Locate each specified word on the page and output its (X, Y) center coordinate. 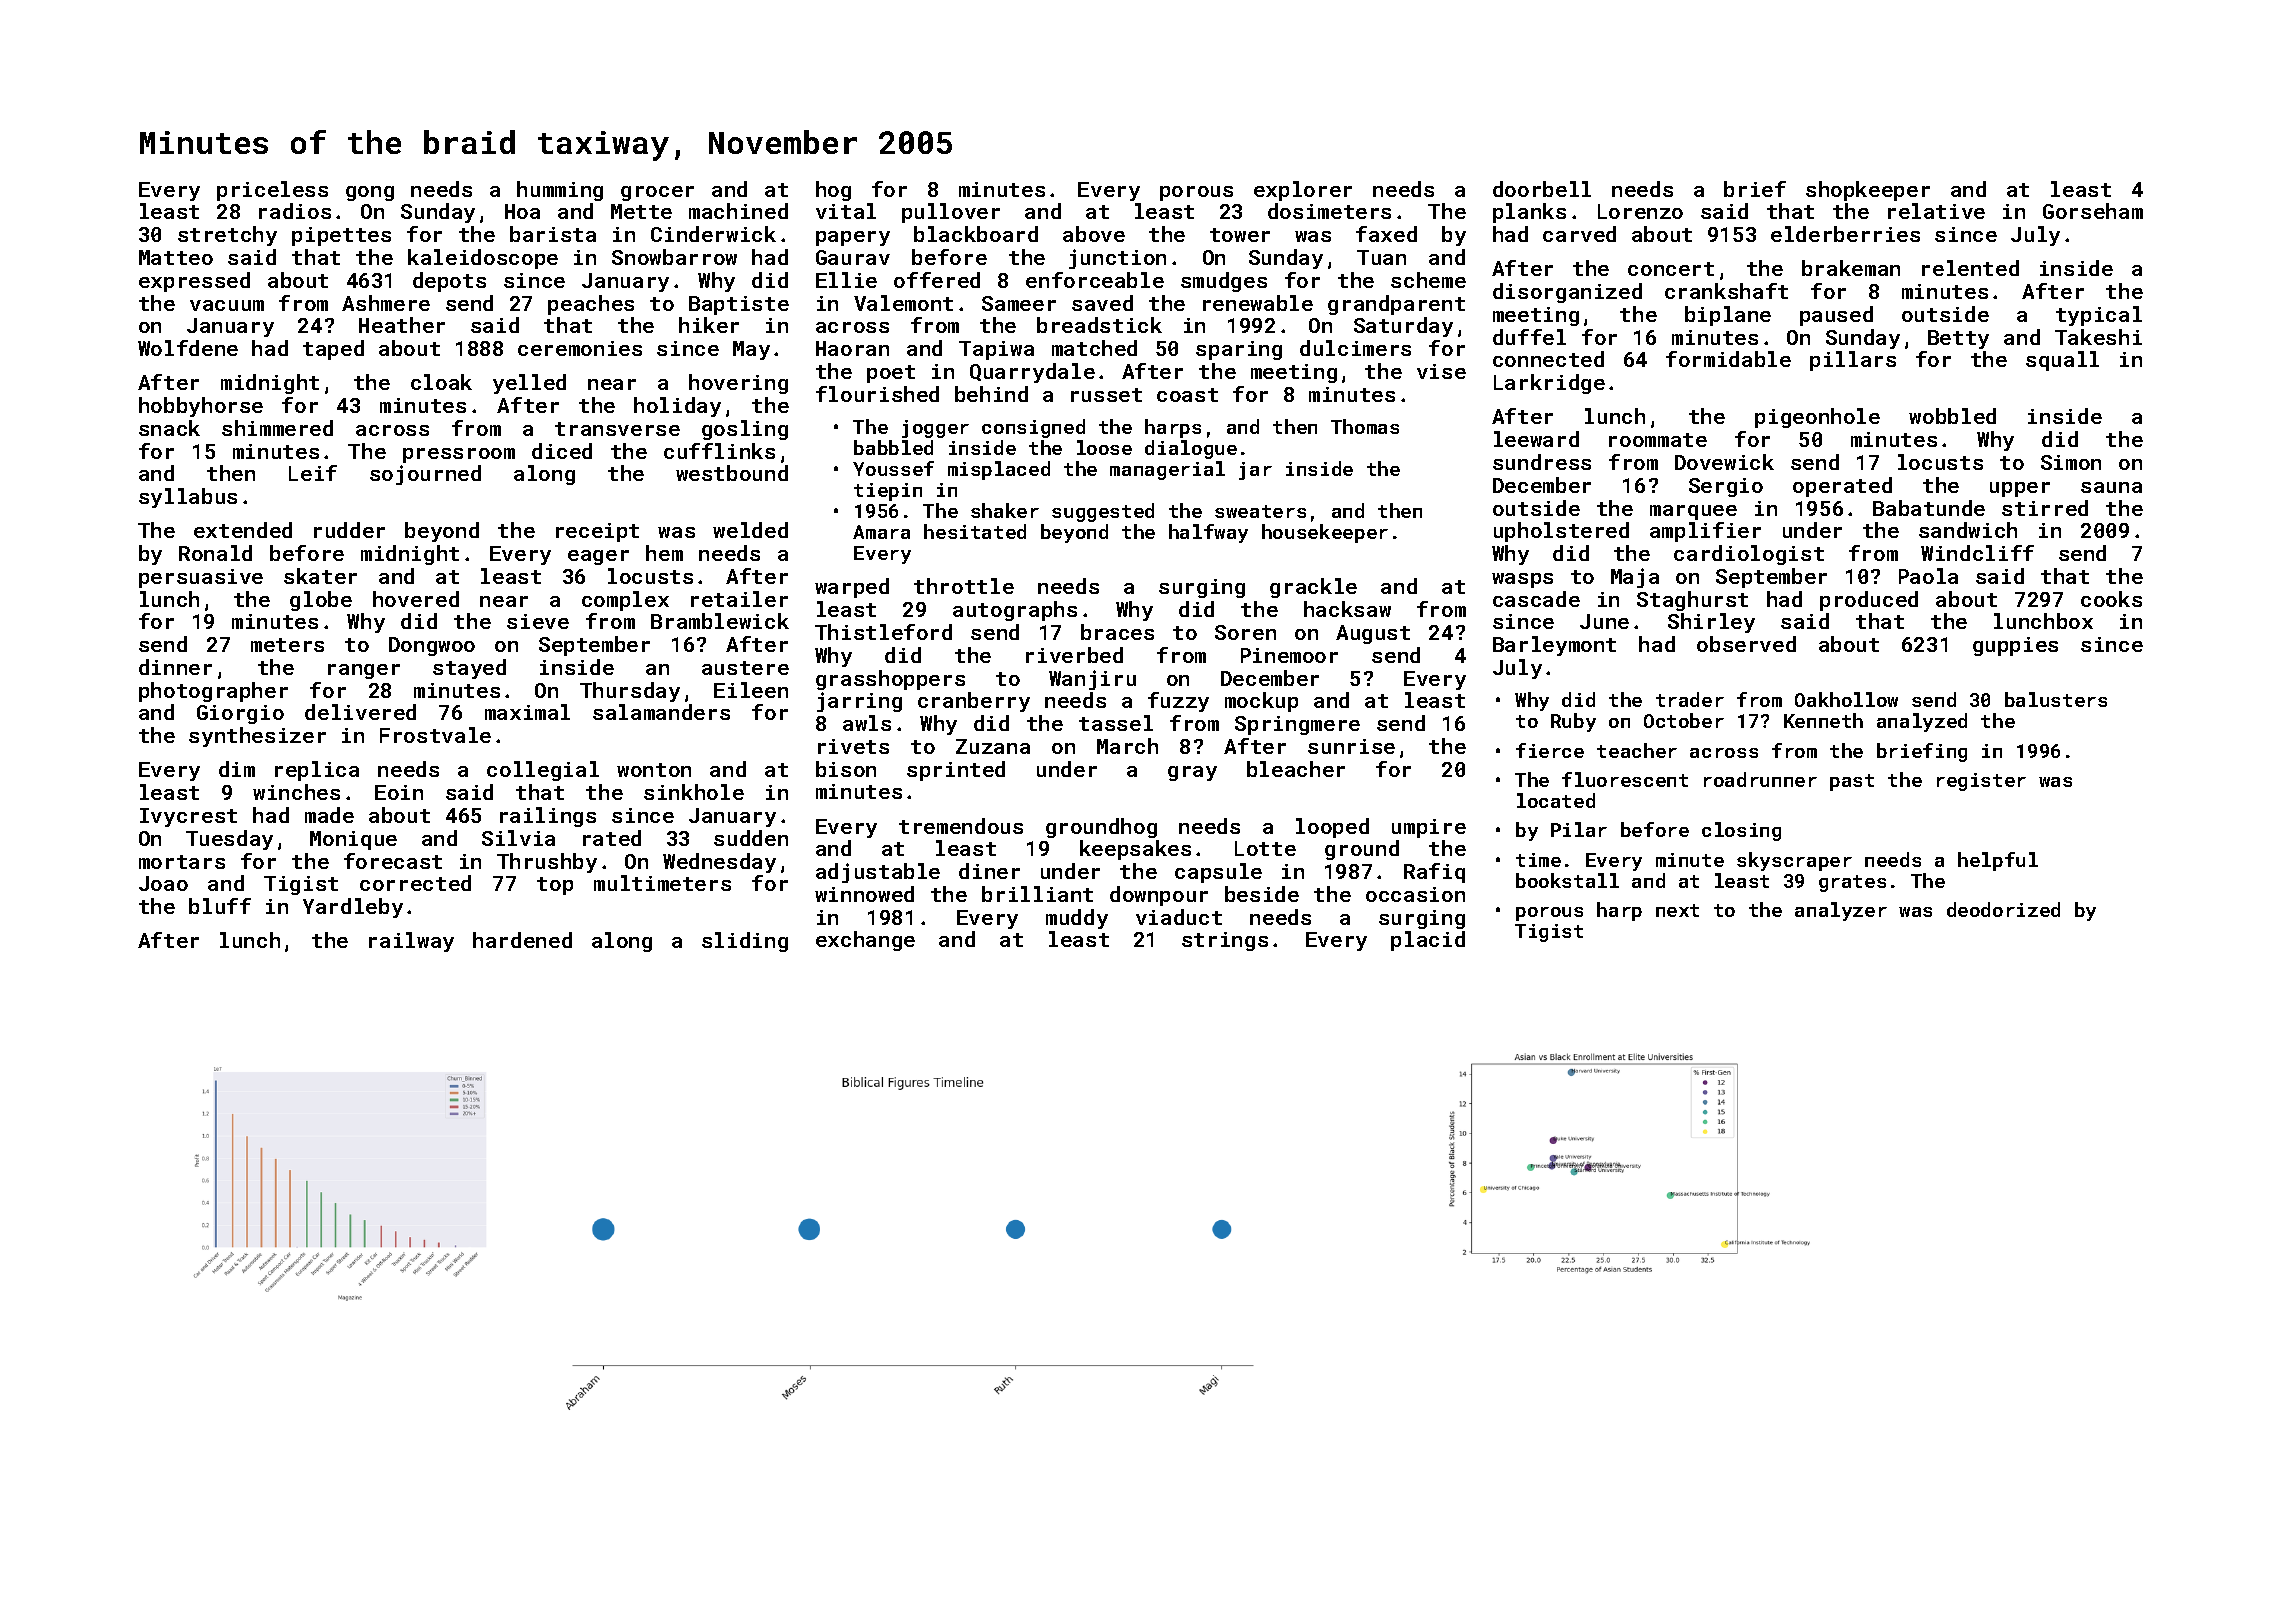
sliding (745, 942)
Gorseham (2093, 211)
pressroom (459, 455)
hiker (709, 325)
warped (852, 588)
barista (553, 234)
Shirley (1711, 623)
